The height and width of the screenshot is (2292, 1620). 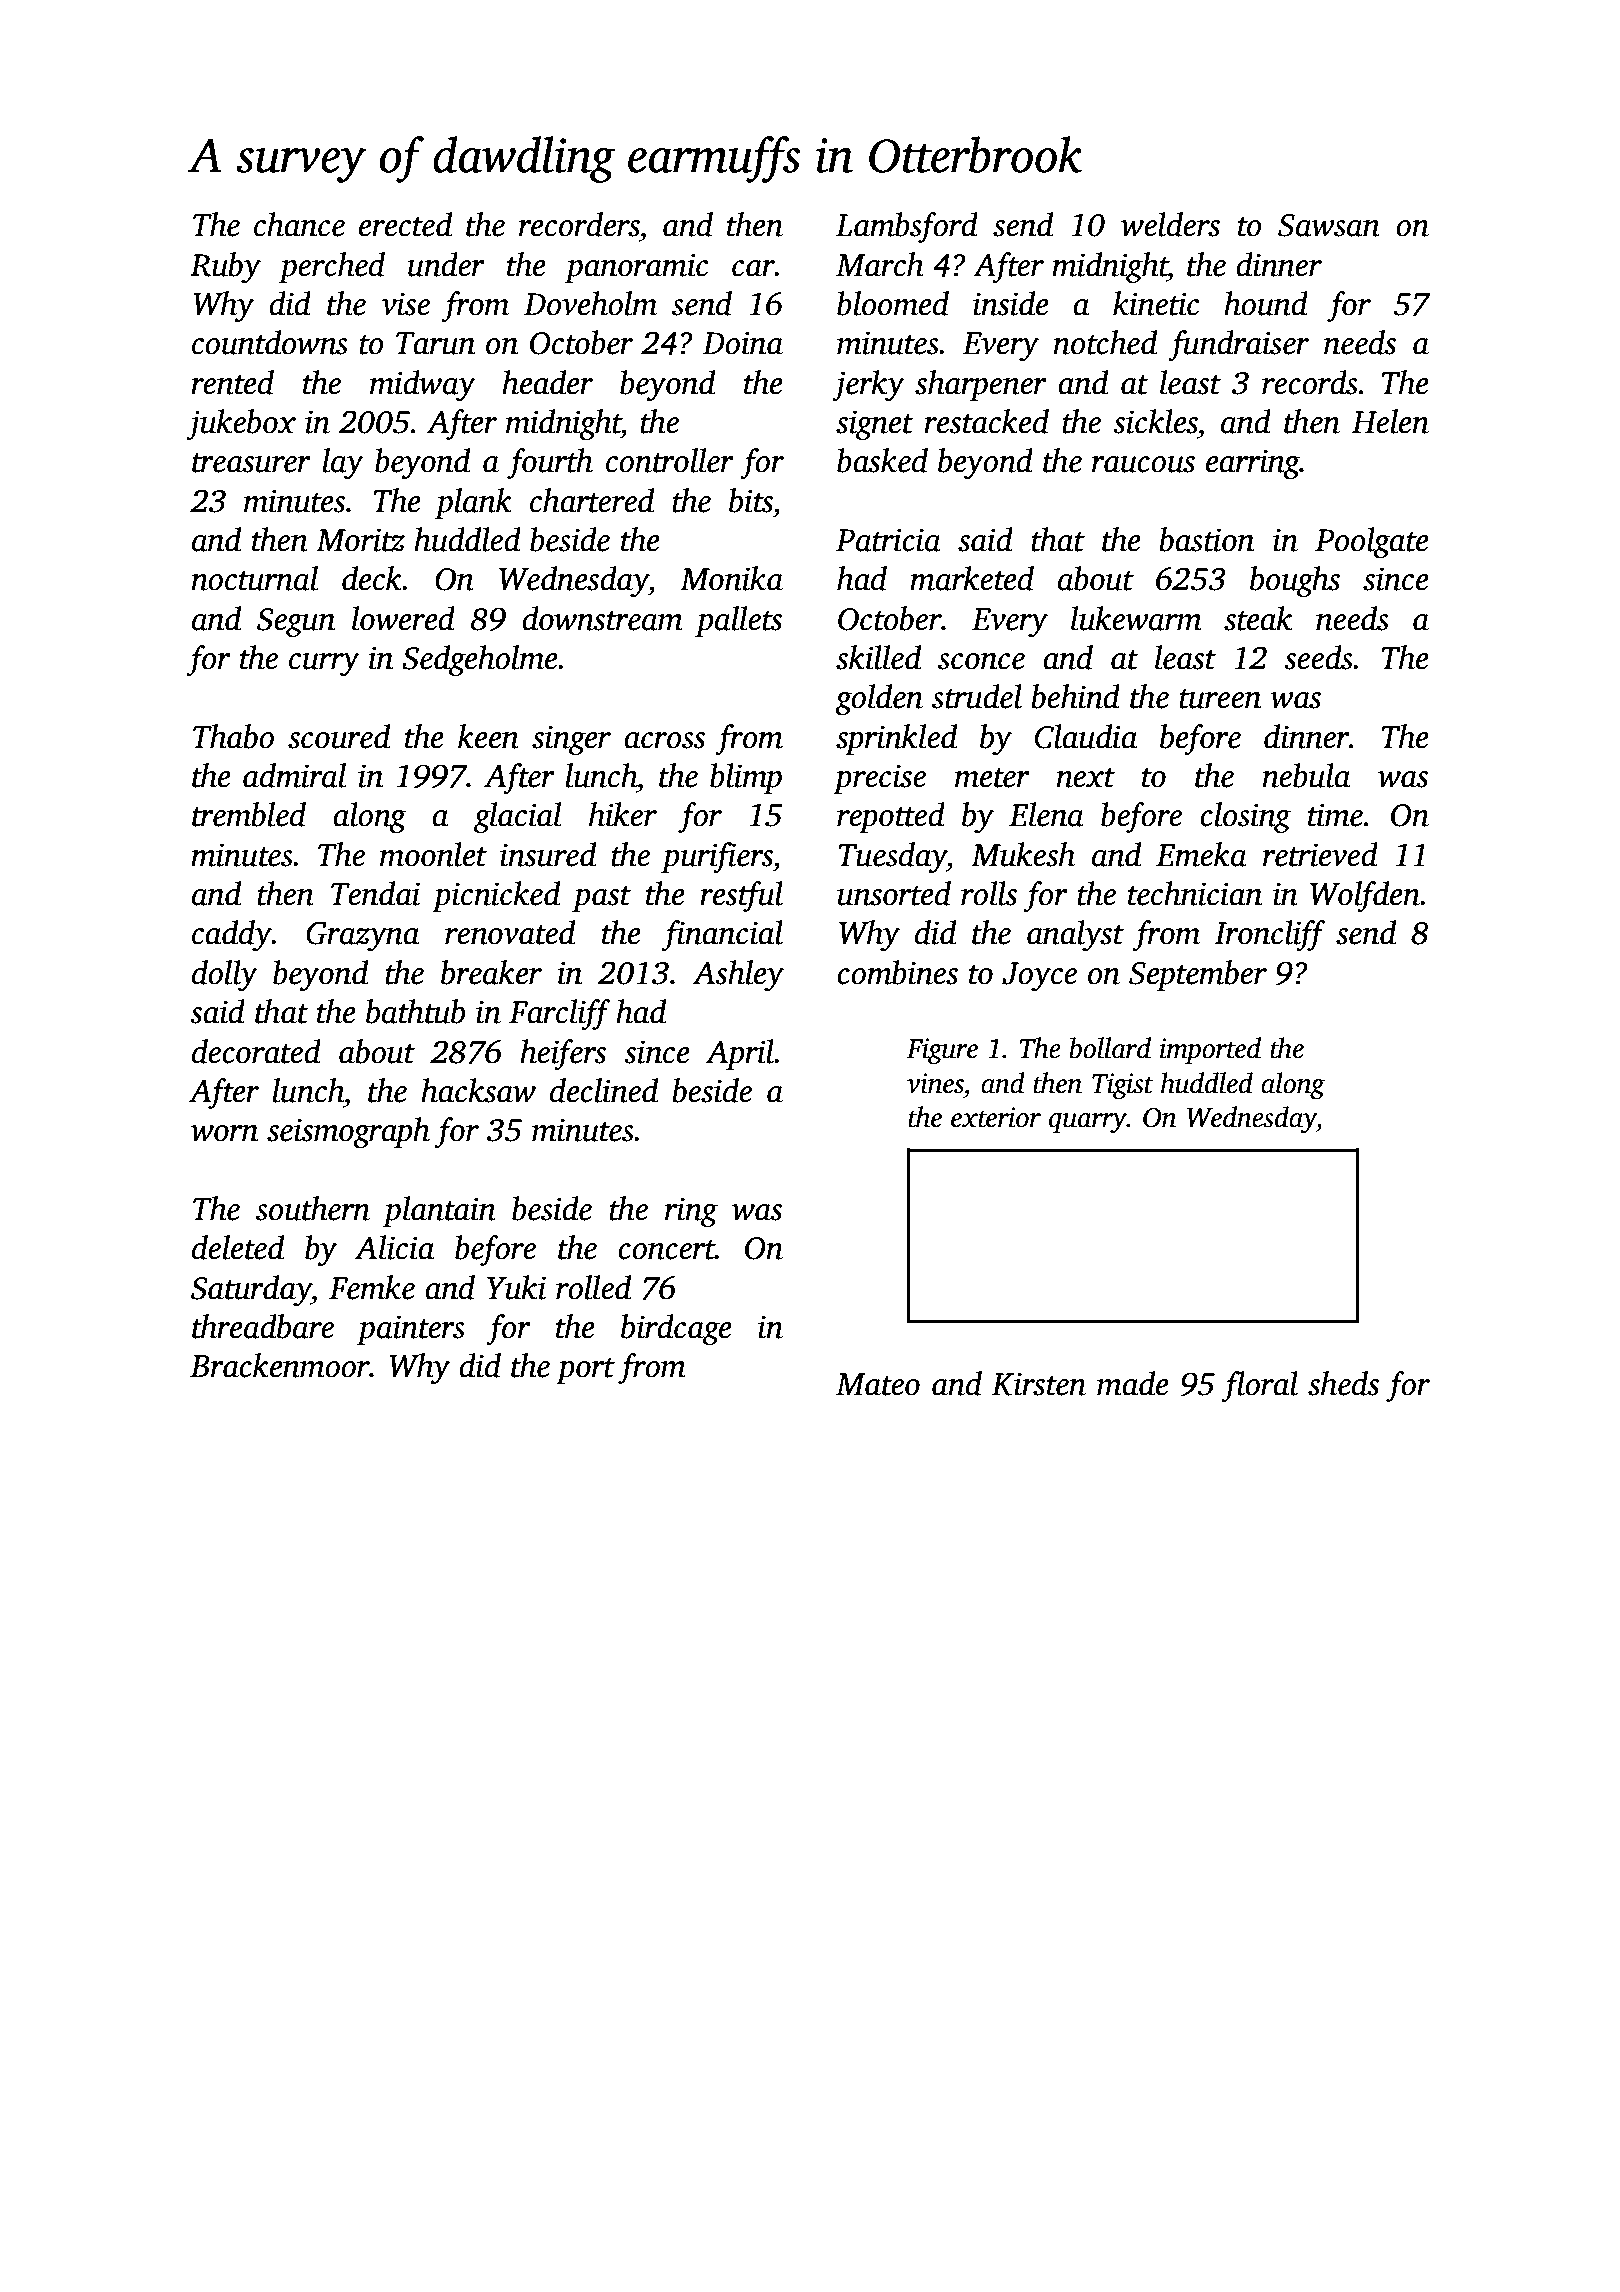 I want to click on Tarun, so click(x=435, y=343).
